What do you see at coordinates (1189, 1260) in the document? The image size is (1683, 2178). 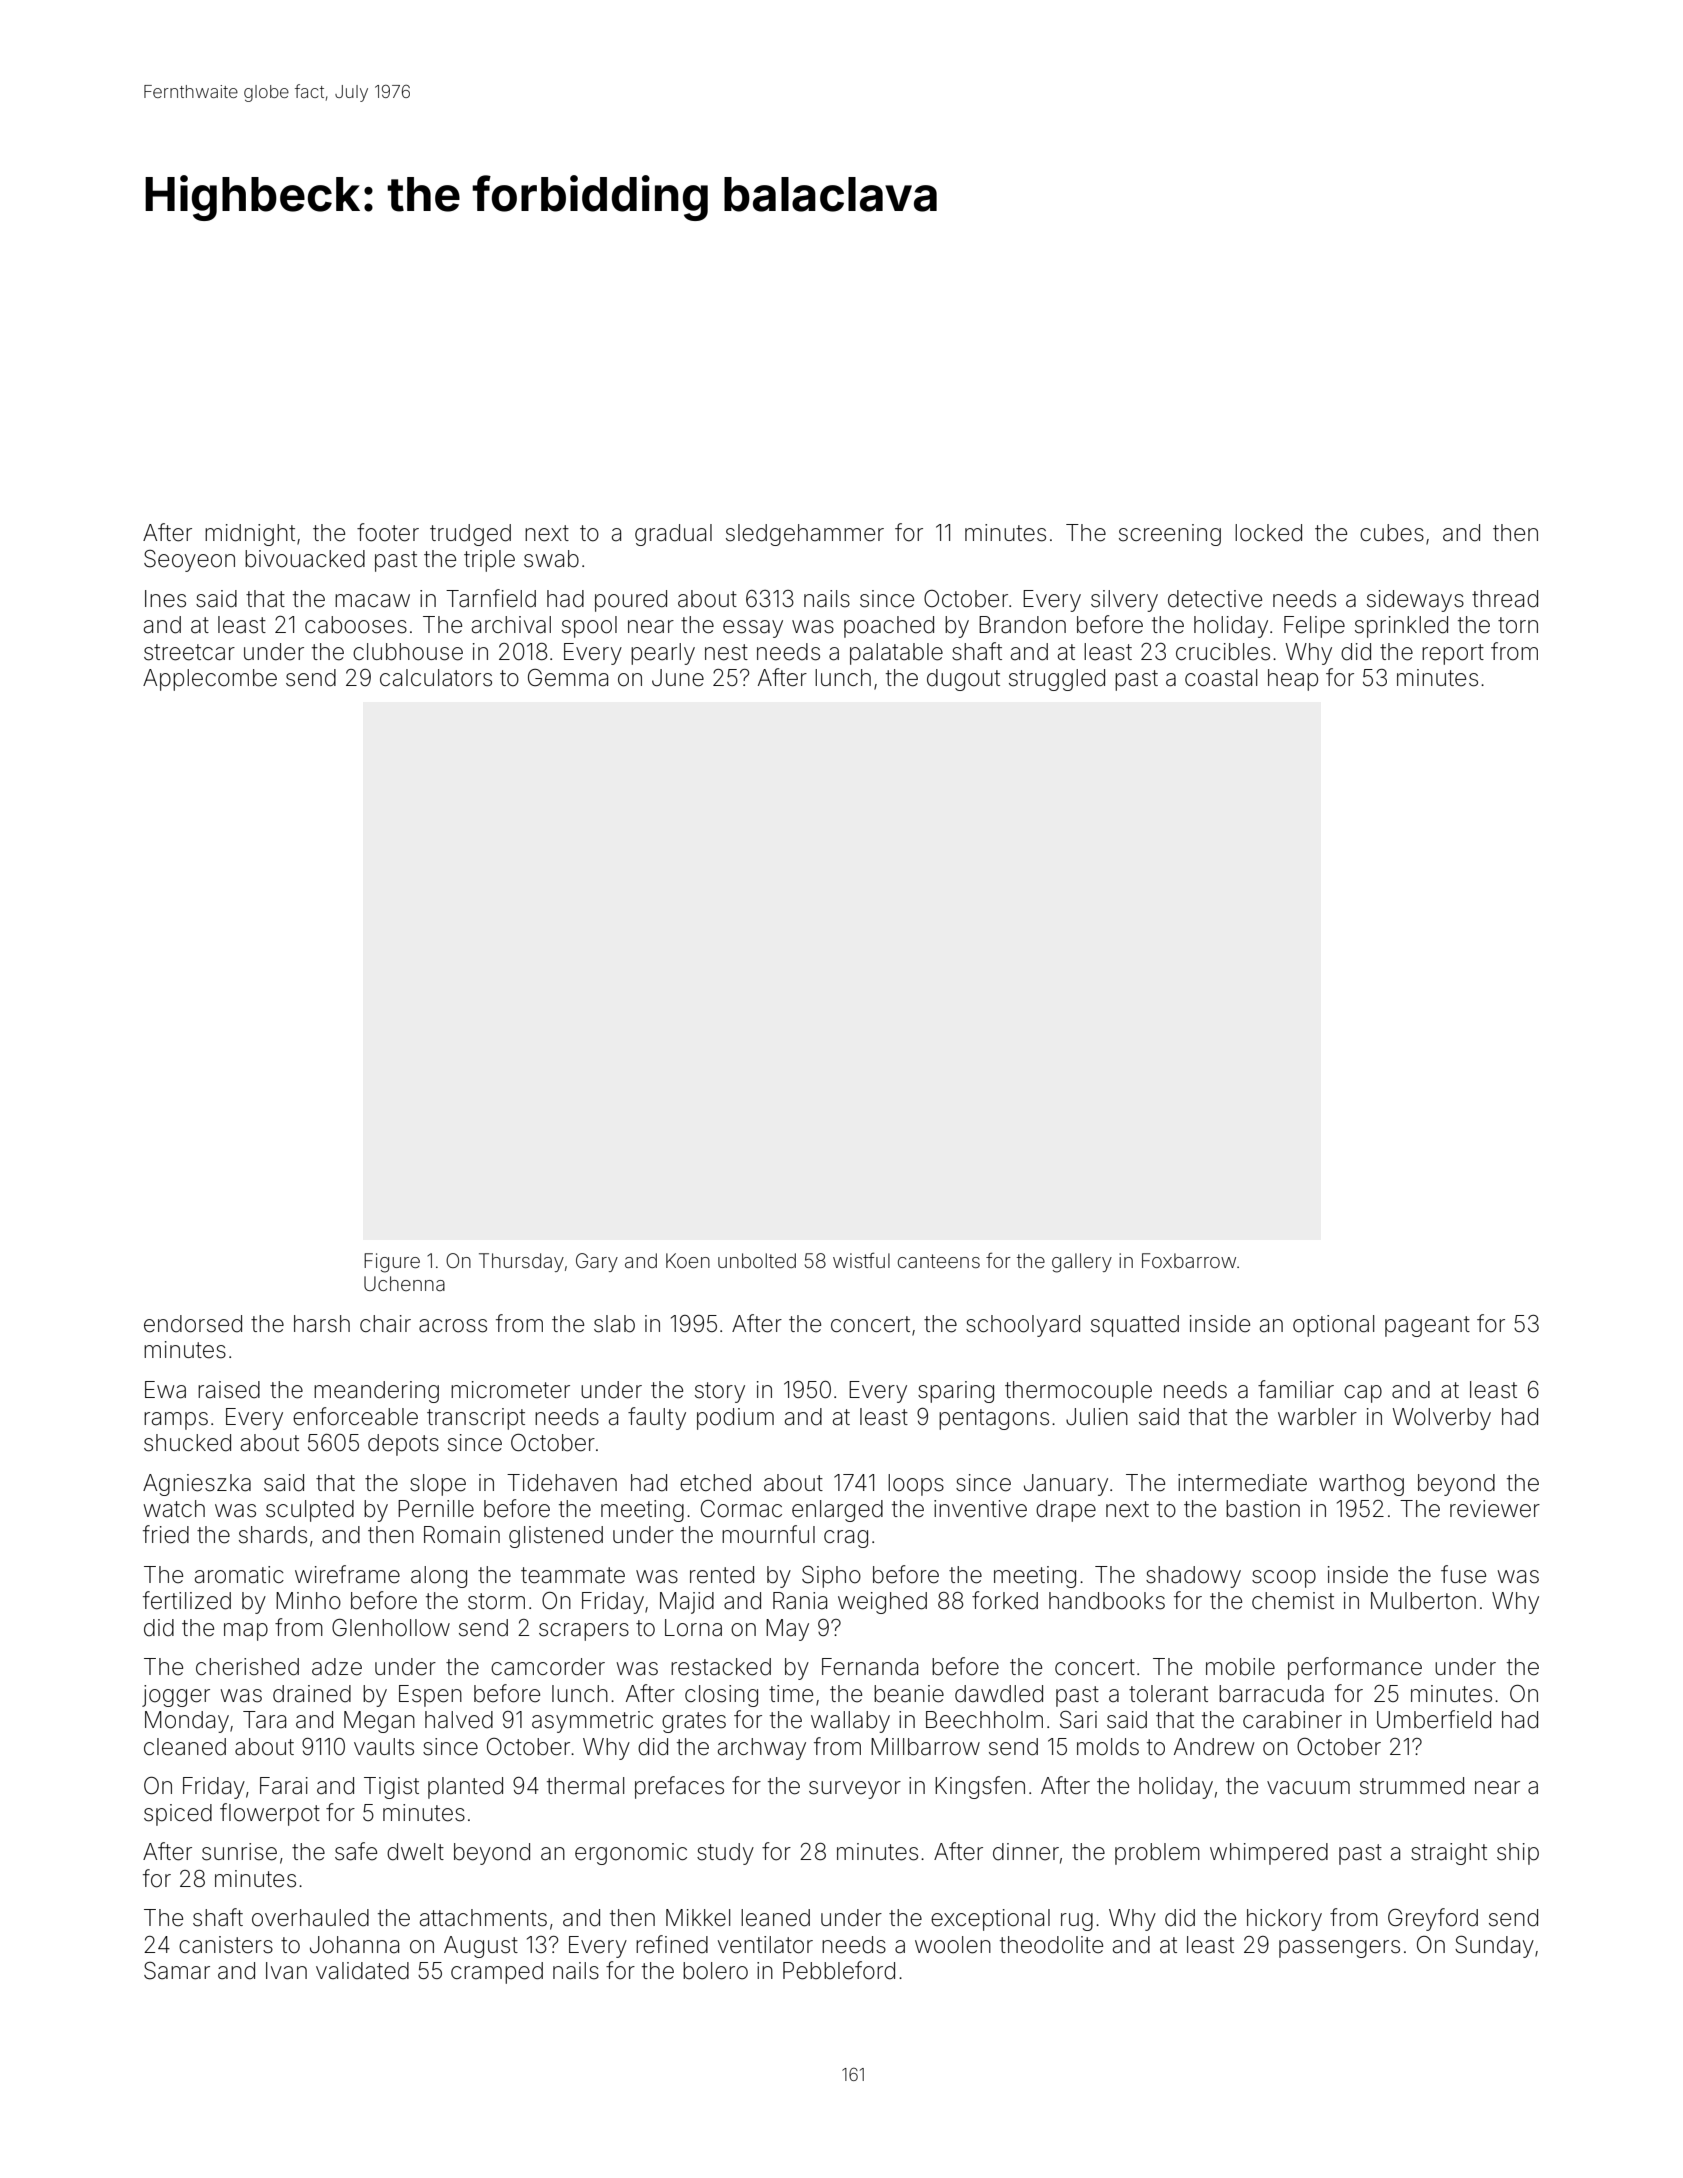 I see `Foxbarrow` at bounding box center [1189, 1260].
